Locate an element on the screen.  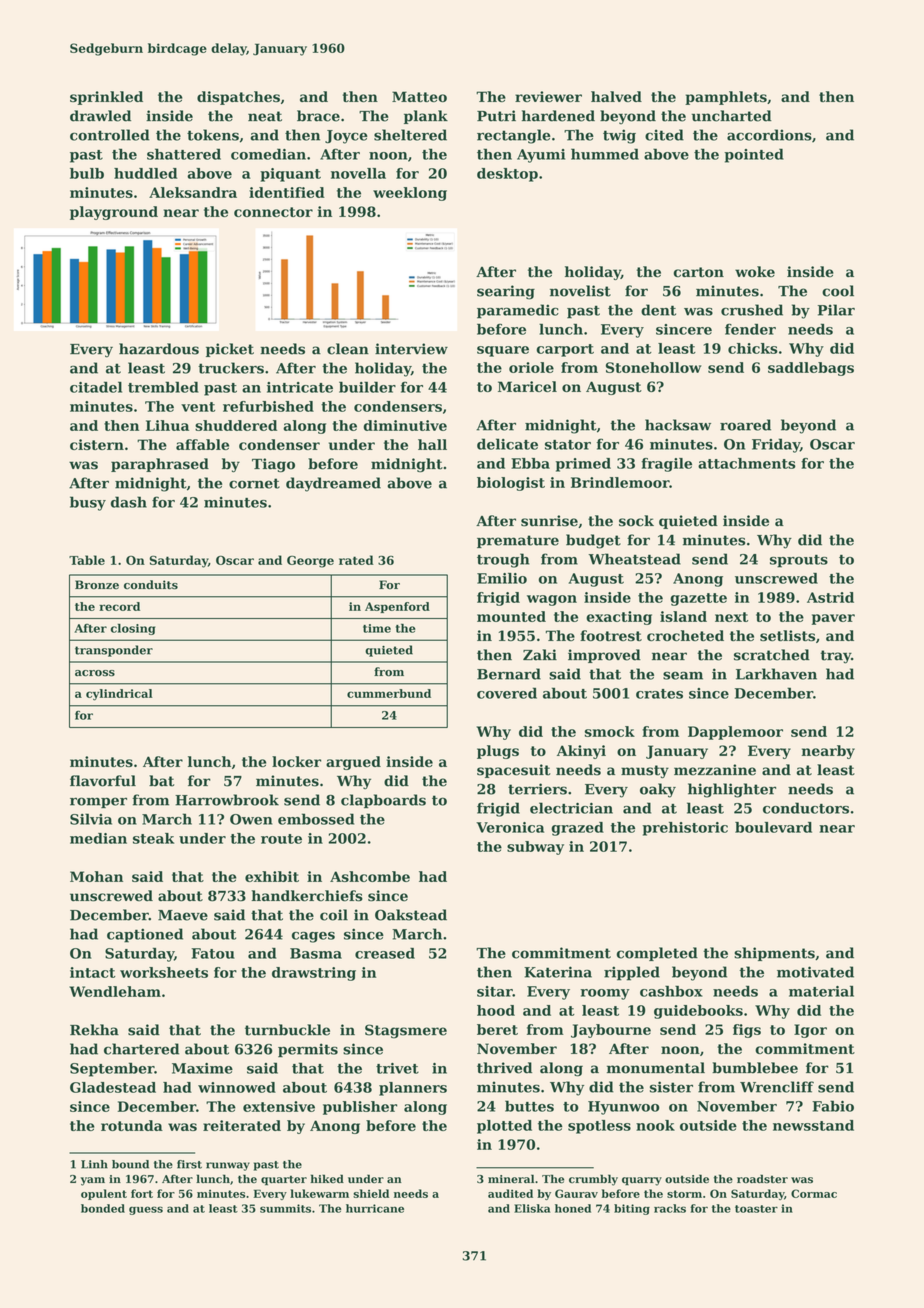
storm is located at coordinates (684, 1194).
